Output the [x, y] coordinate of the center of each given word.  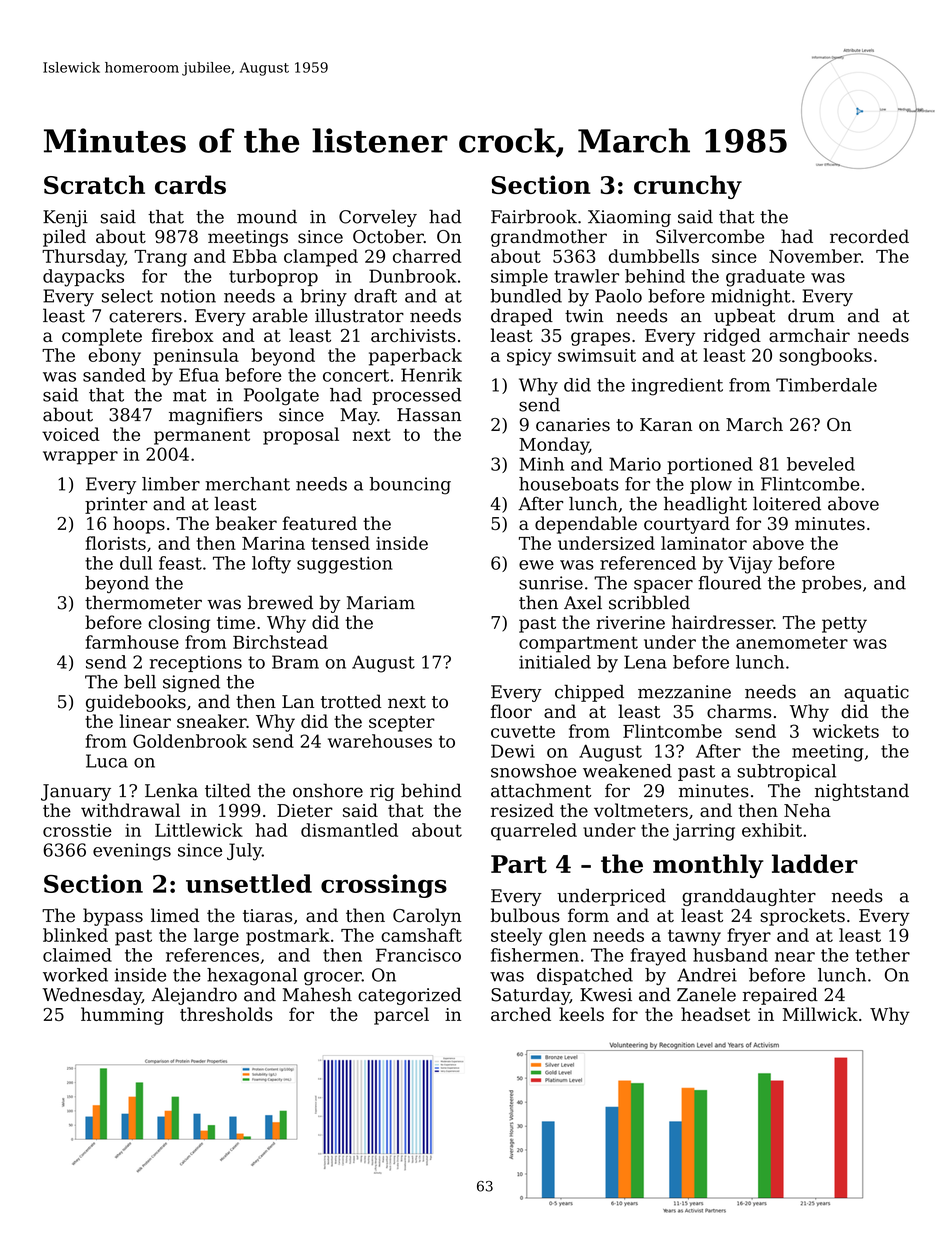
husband [730, 955]
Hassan [429, 415]
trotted [351, 701]
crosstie [77, 830]
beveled [821, 464]
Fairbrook [534, 216]
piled [64, 238]
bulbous [525, 915]
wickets [846, 731]
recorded [869, 236]
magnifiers [215, 416]
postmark [288, 937]
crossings [384, 886]
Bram [295, 662]
